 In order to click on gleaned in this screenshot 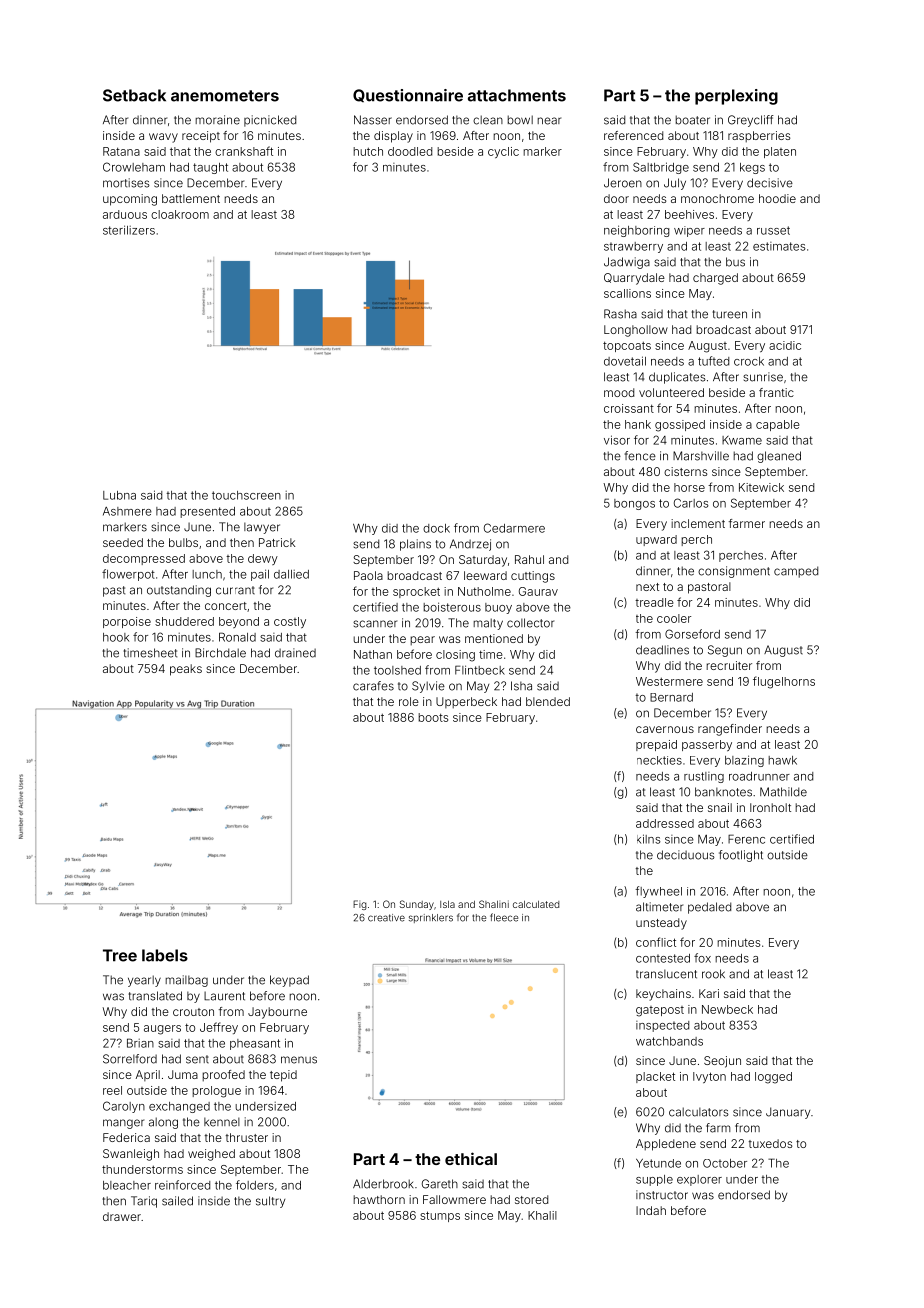, I will do `click(779, 457)`.
